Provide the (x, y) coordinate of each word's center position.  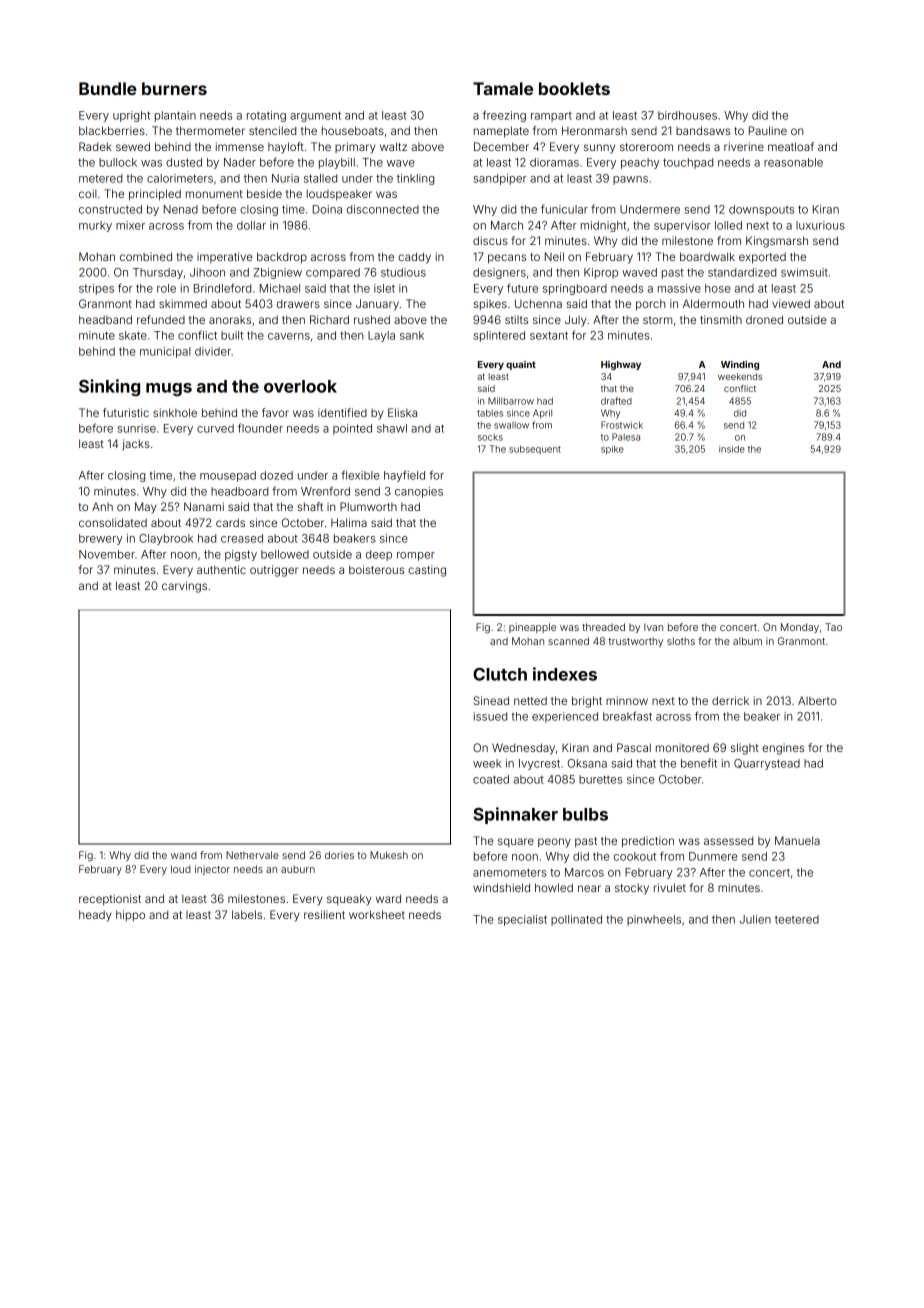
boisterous (376, 569)
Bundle (108, 88)
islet (384, 288)
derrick (730, 700)
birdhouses (687, 115)
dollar (251, 225)
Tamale (503, 88)
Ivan (653, 627)
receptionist (110, 900)
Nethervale (252, 855)
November (107, 554)
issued (490, 716)
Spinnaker (515, 815)
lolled (728, 225)
